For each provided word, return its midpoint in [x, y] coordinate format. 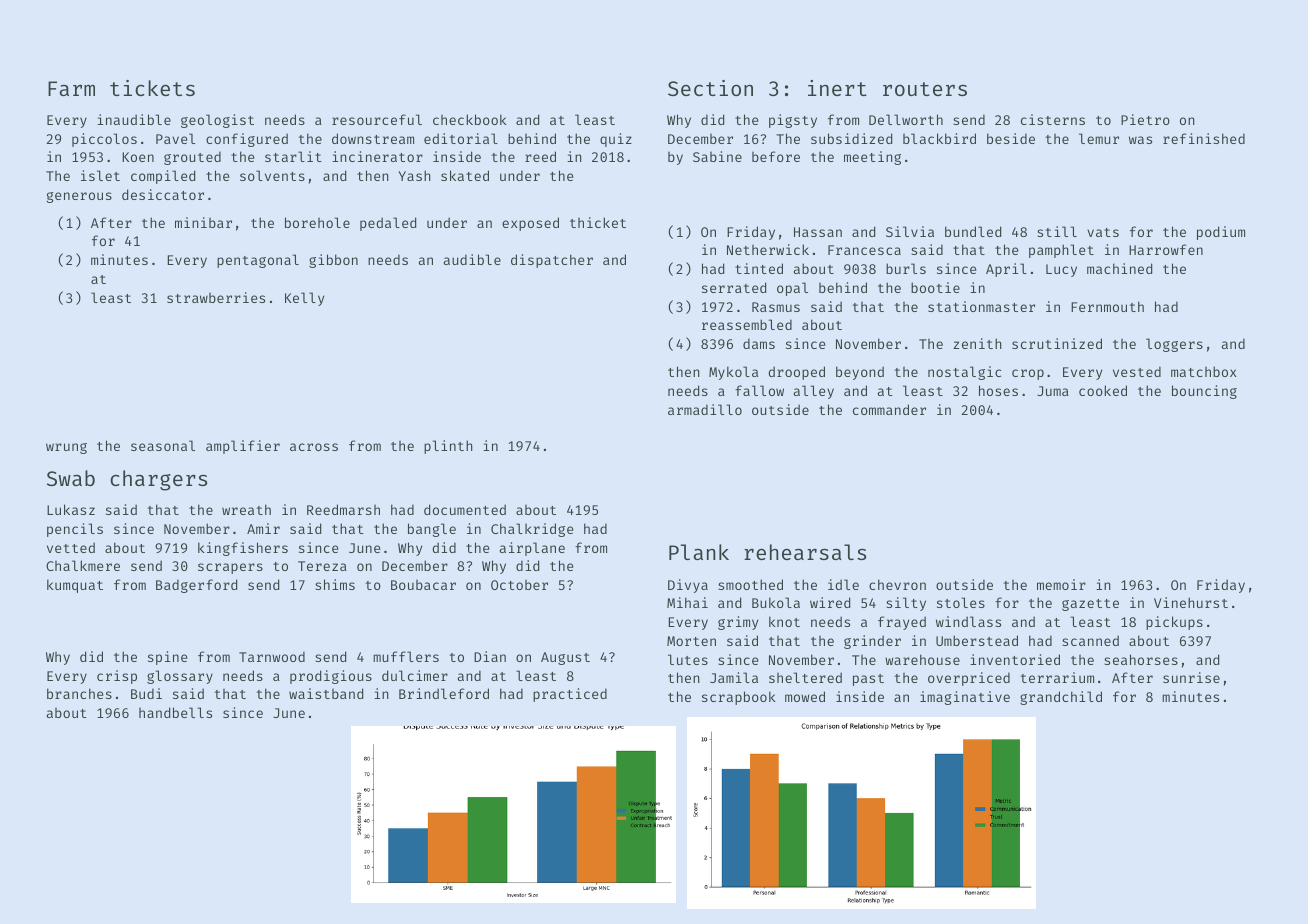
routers [925, 89]
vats [1103, 232]
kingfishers [243, 549]
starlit [293, 156]
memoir [1061, 584]
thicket [598, 222]
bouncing [1204, 392]
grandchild [1061, 698]
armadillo [705, 409]
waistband [326, 693]
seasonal [163, 445]
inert [837, 88]
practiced [570, 695]
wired [830, 602]
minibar [203, 222]
